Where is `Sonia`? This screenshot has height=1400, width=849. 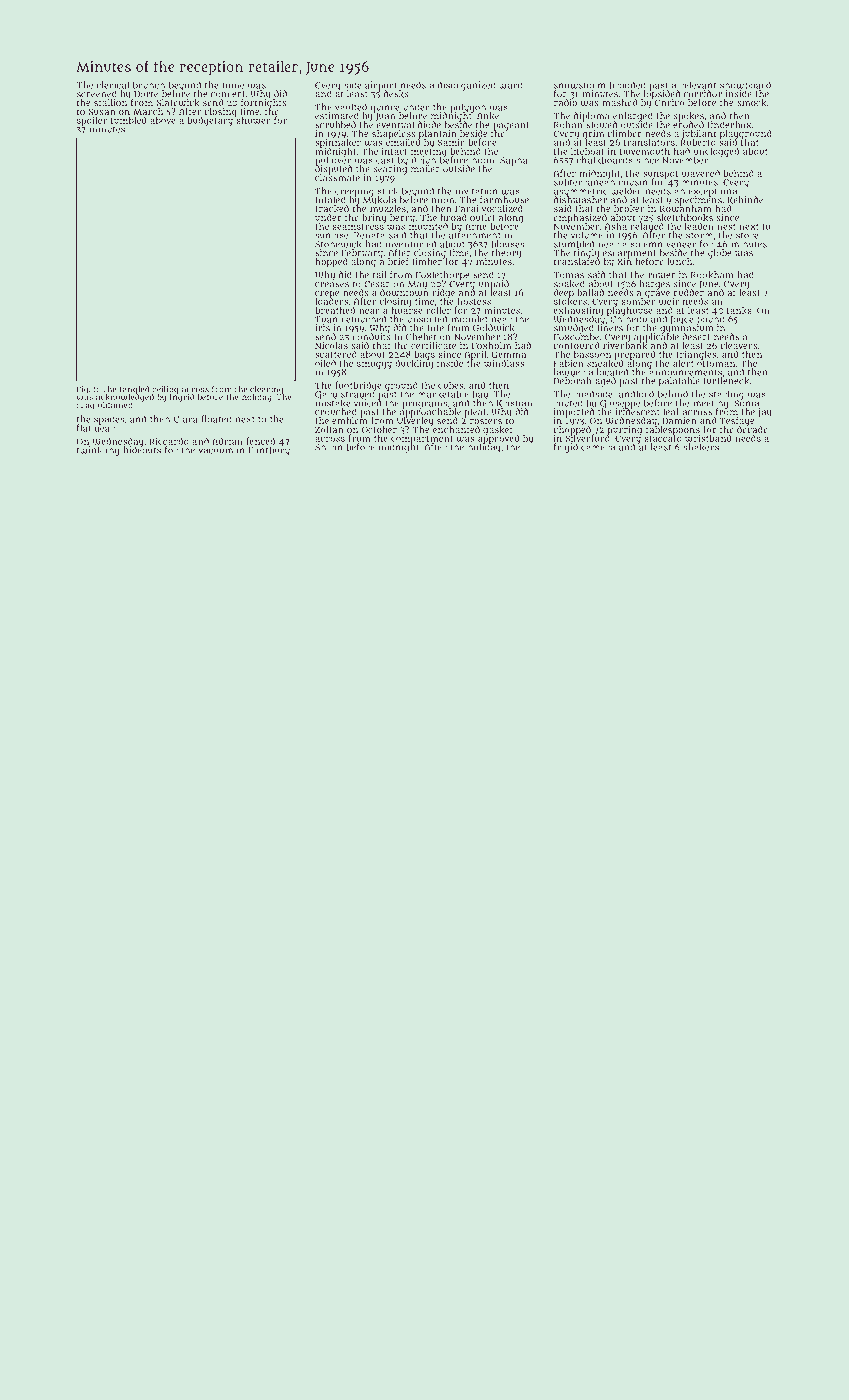
Sonia is located at coordinates (746, 403).
